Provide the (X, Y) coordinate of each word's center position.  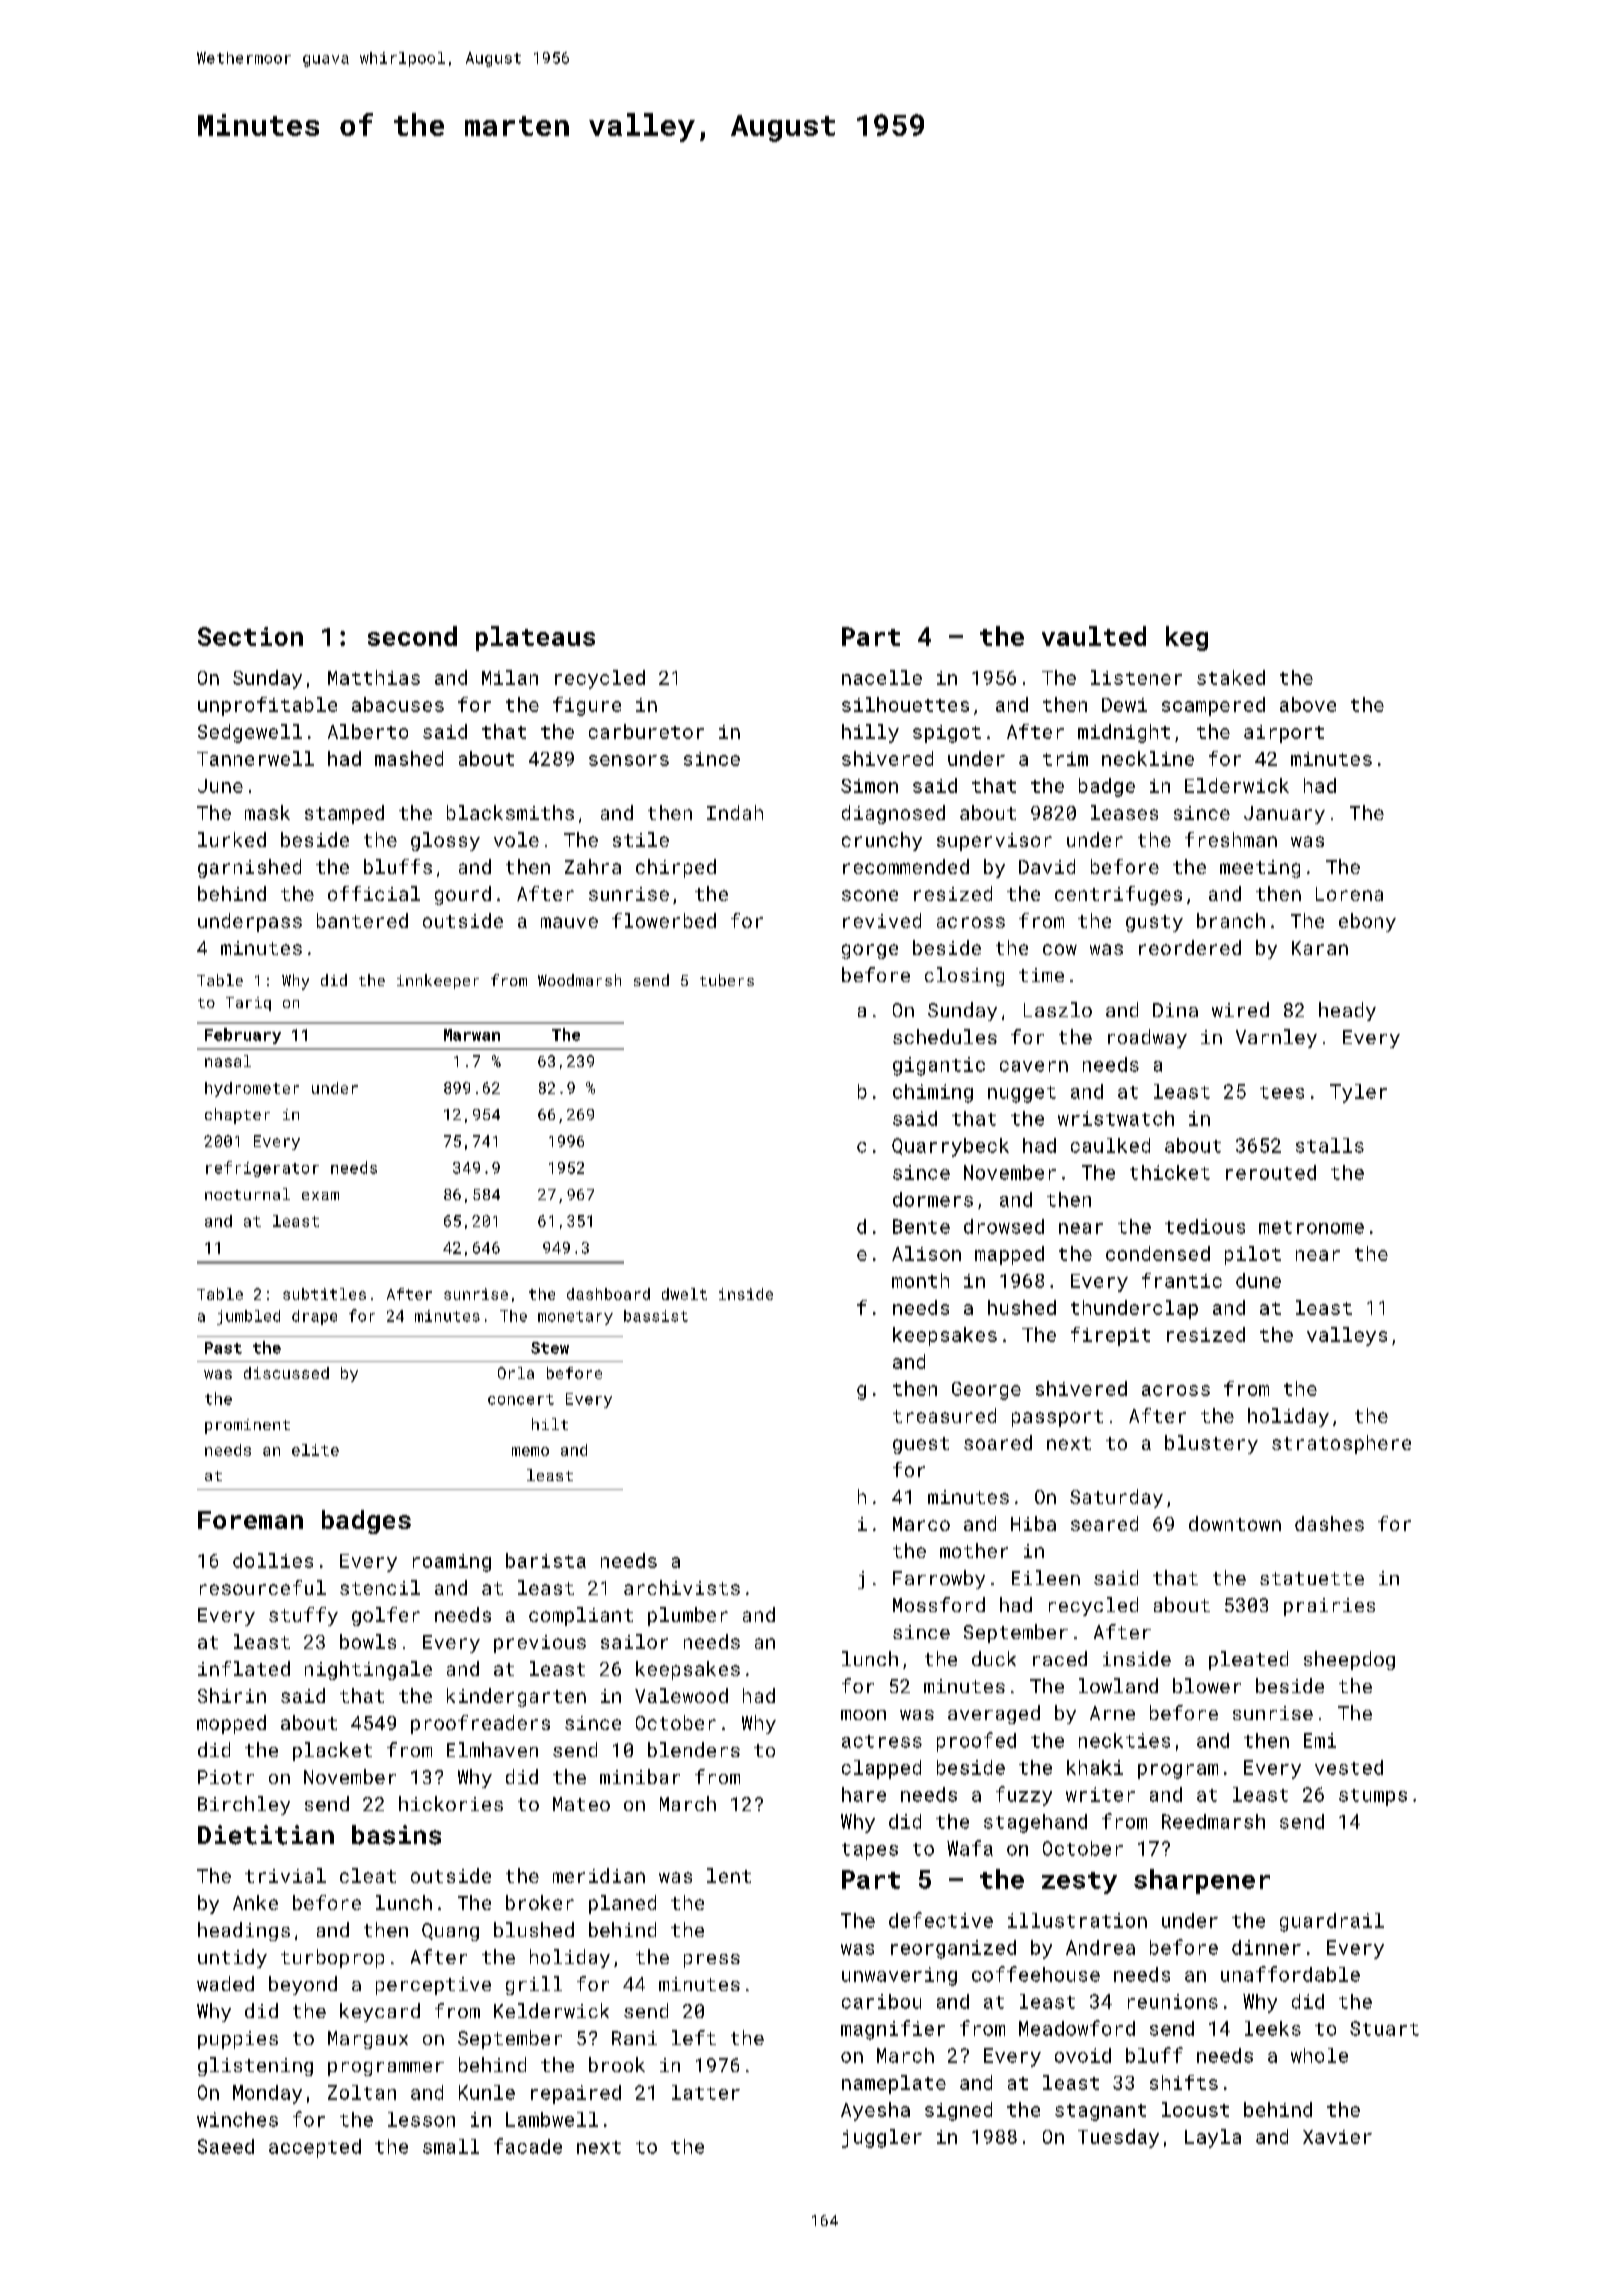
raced (1060, 1658)
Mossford (939, 1604)
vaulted (1094, 636)
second (412, 636)
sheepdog (1349, 1660)
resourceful (263, 1587)
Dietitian (266, 1835)
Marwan (472, 1035)
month (920, 1280)
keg (1187, 638)
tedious (1205, 1226)
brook (617, 2064)
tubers (727, 980)
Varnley (1276, 1038)
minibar (640, 1776)
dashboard (608, 1294)
